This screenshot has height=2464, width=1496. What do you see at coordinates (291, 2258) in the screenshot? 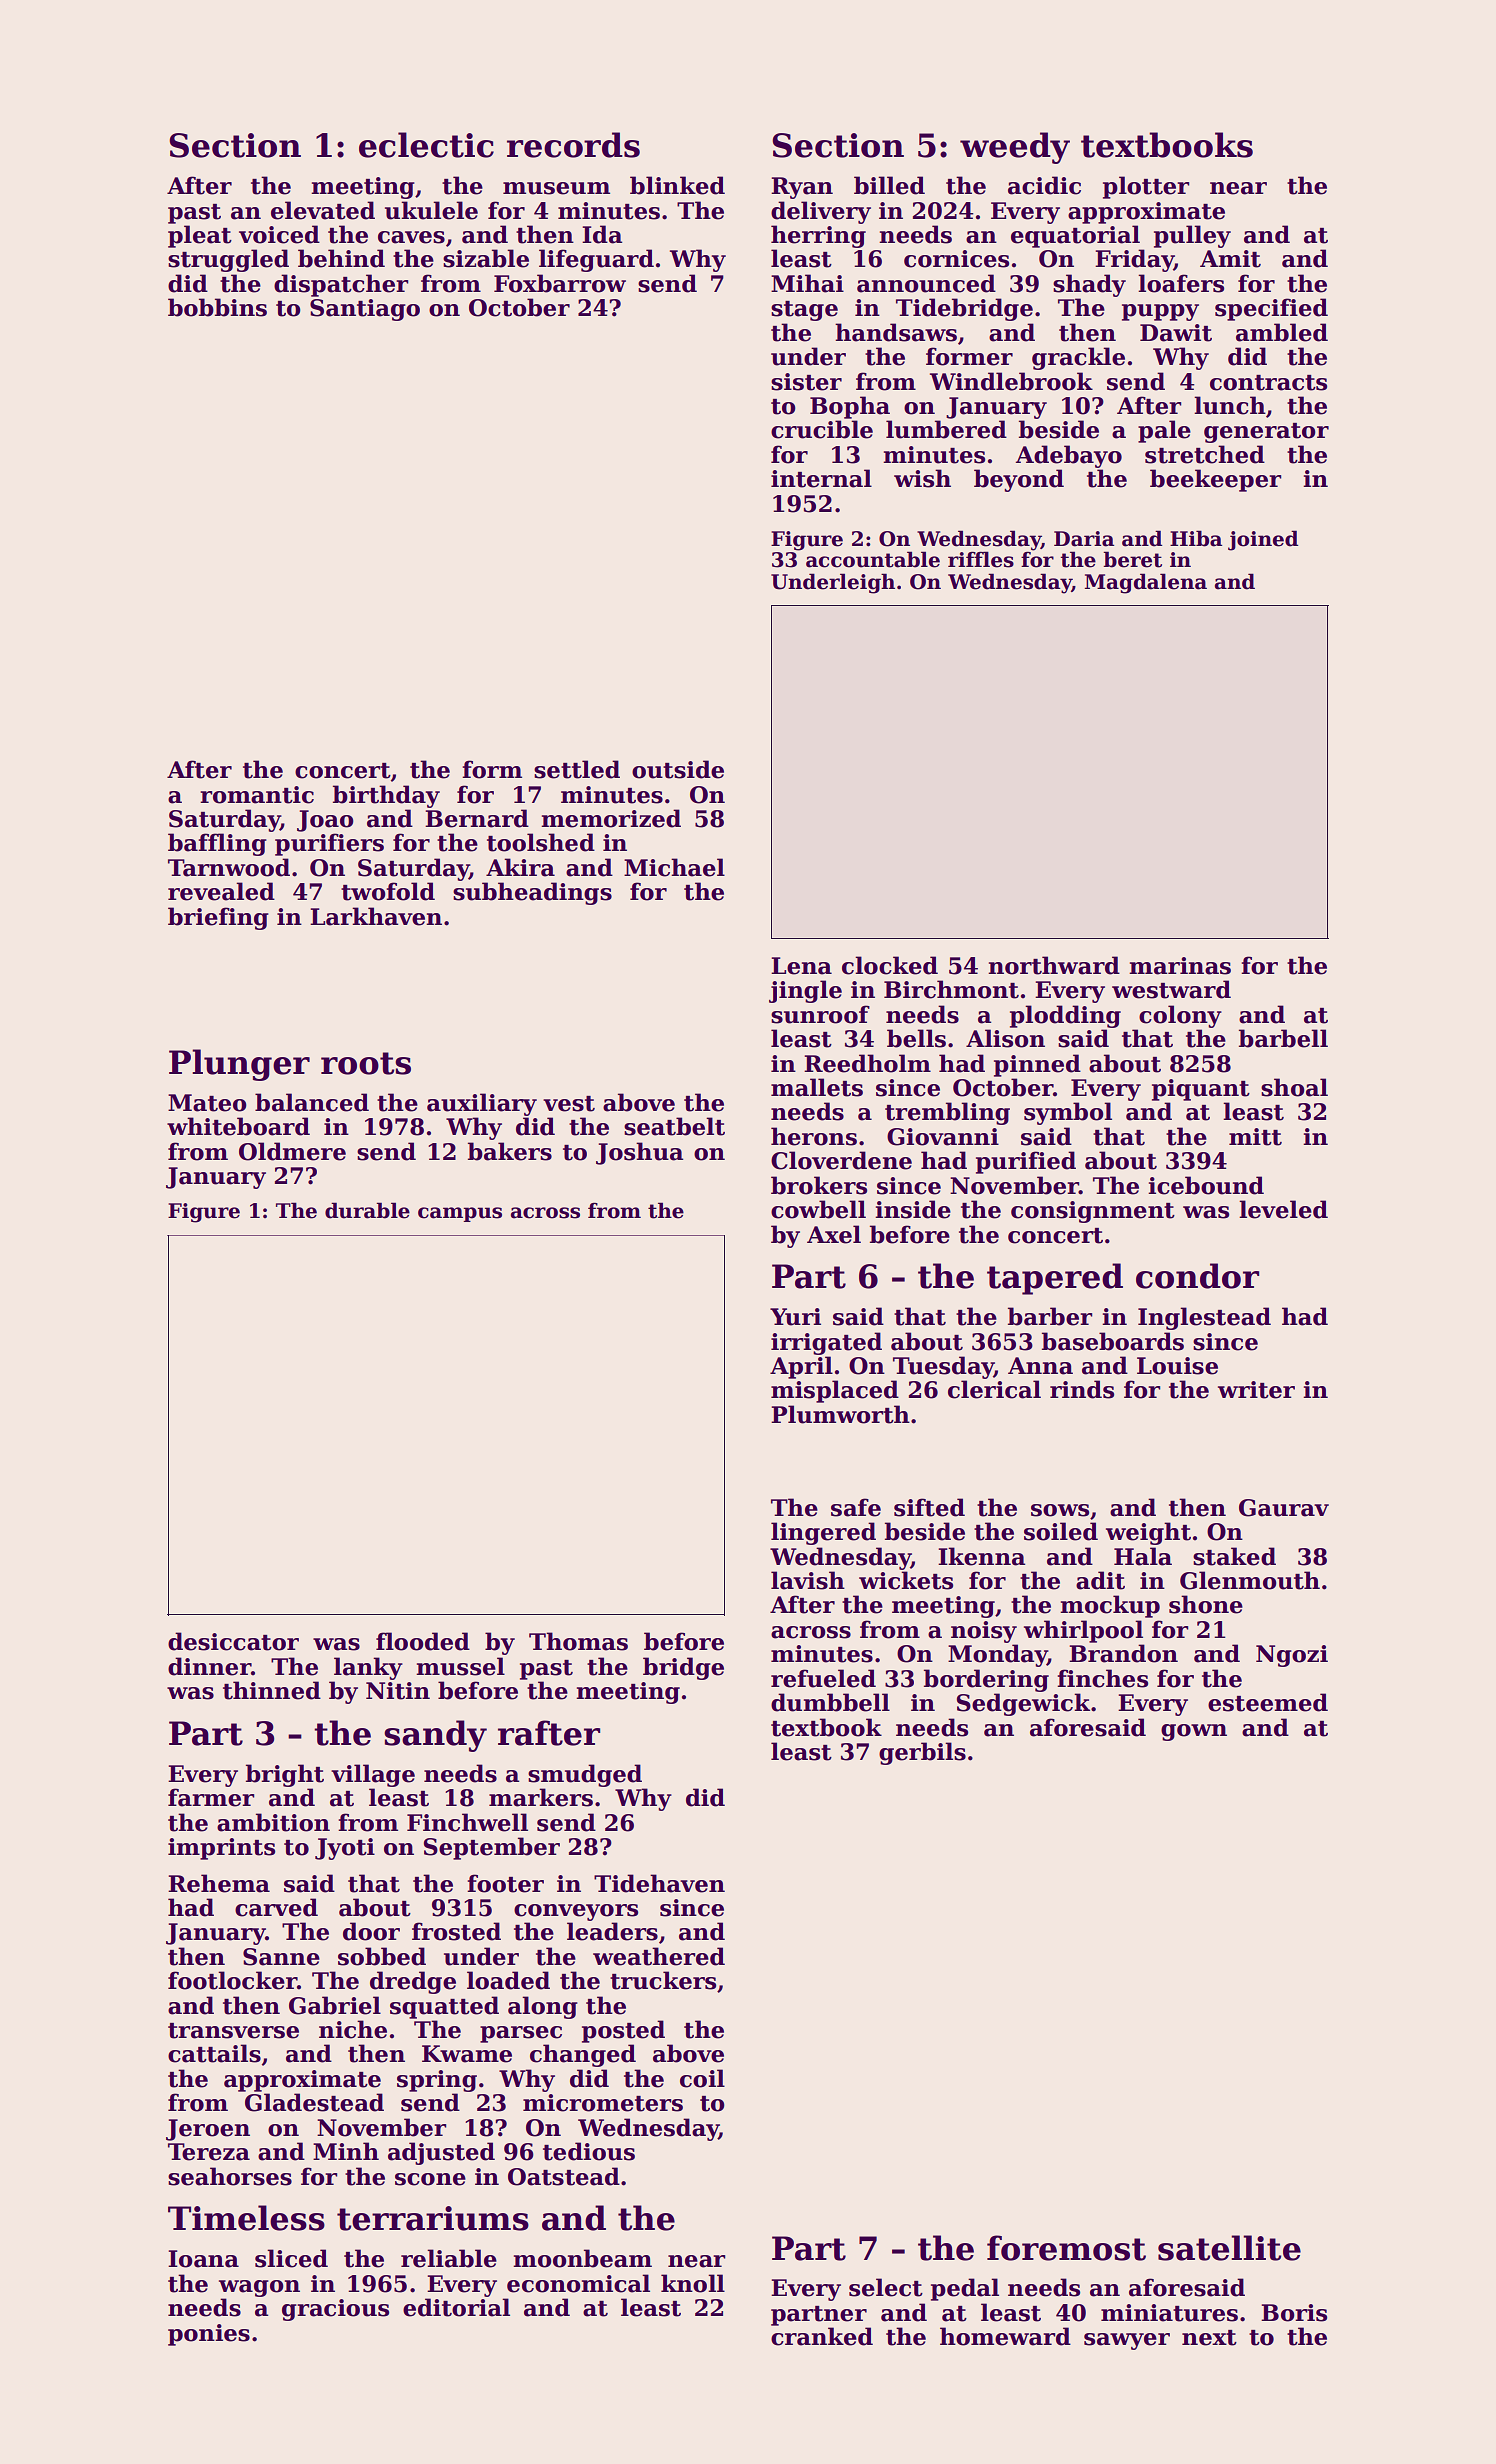
I see `sliced` at bounding box center [291, 2258].
